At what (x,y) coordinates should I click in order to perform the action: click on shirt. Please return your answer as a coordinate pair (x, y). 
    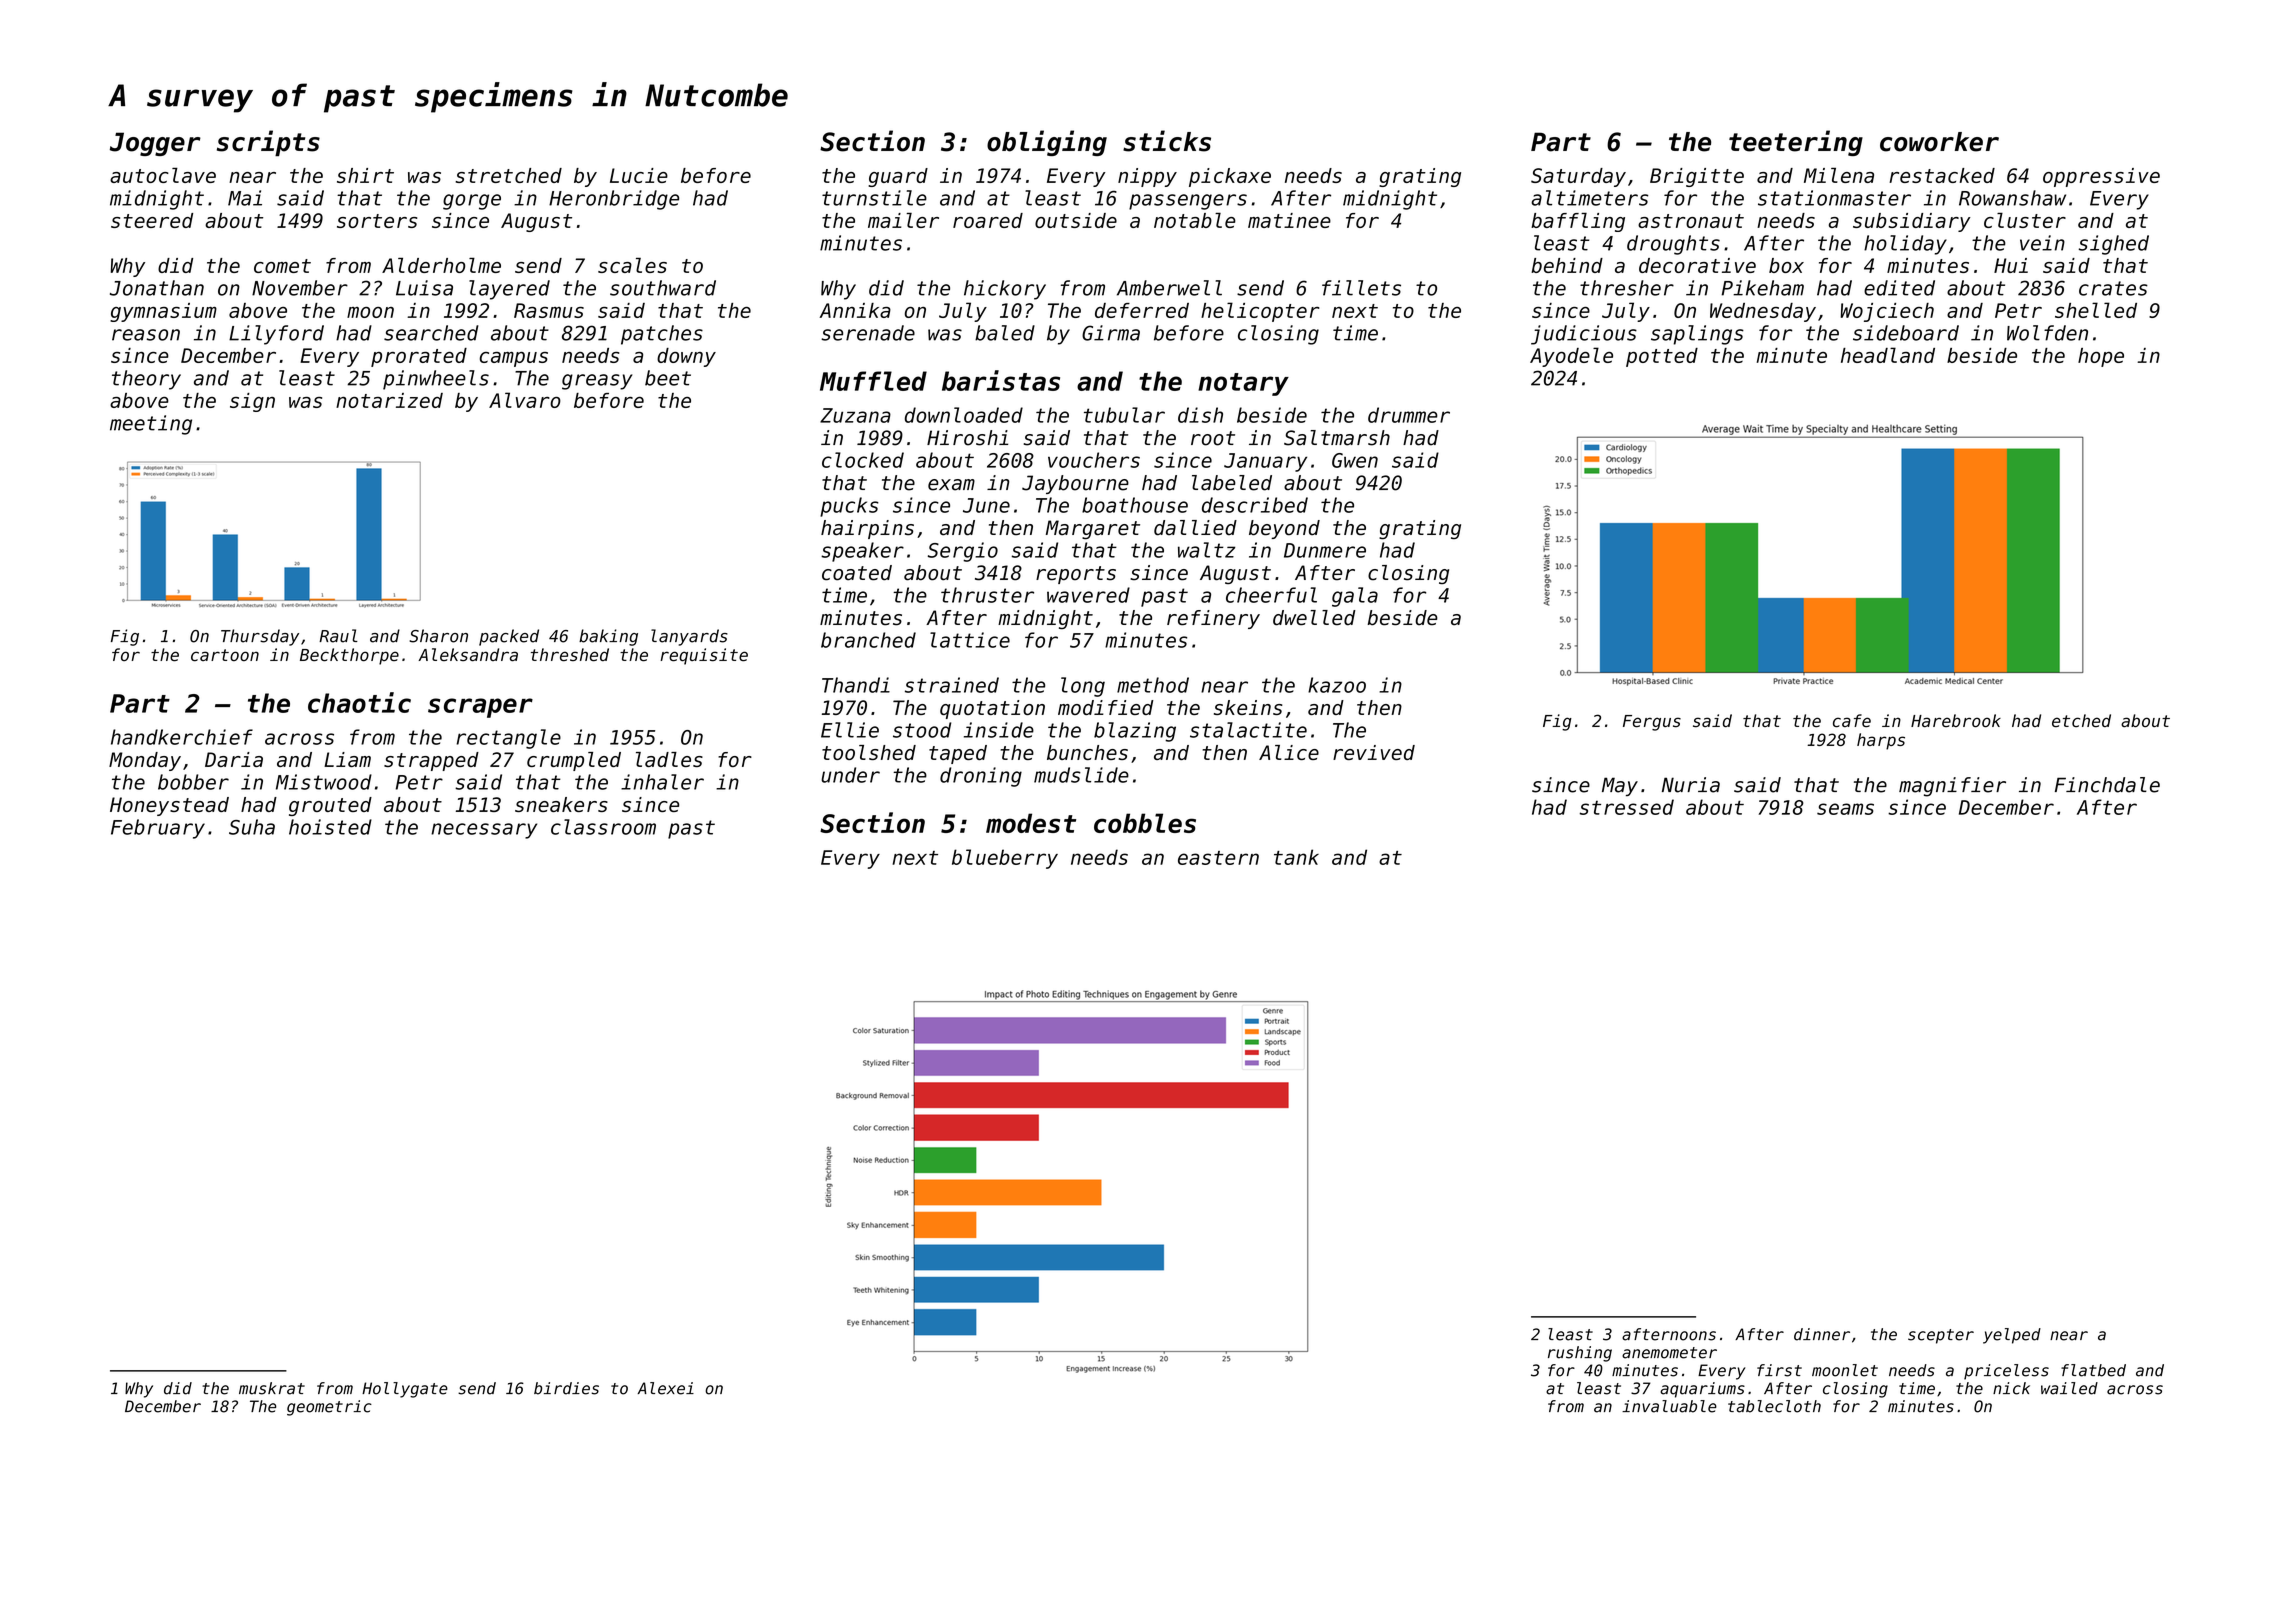
    Looking at the image, I should click on (365, 175).
